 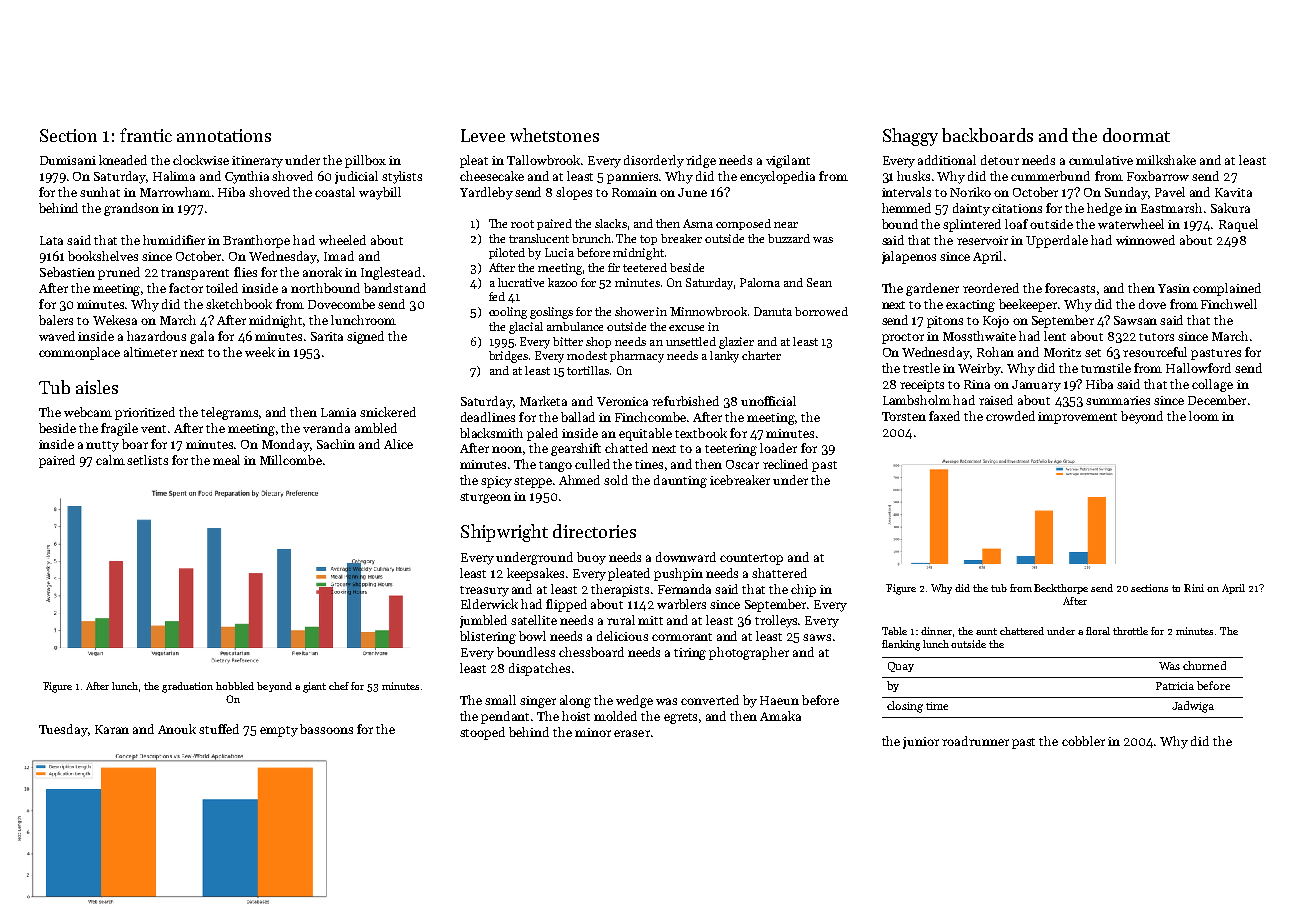 I want to click on frantic, so click(x=146, y=135).
